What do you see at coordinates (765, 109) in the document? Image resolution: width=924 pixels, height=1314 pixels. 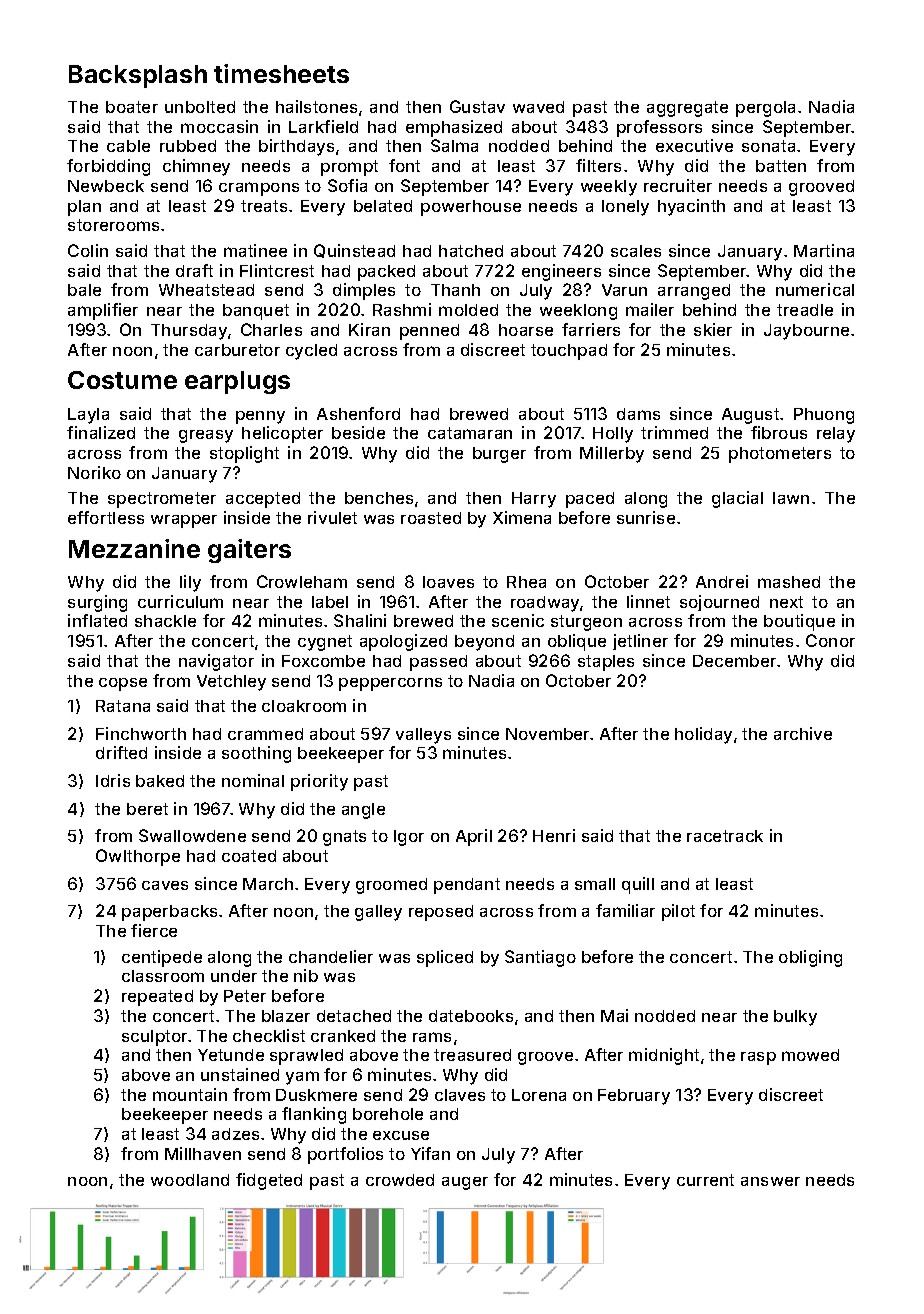 I see `pergola` at bounding box center [765, 109].
